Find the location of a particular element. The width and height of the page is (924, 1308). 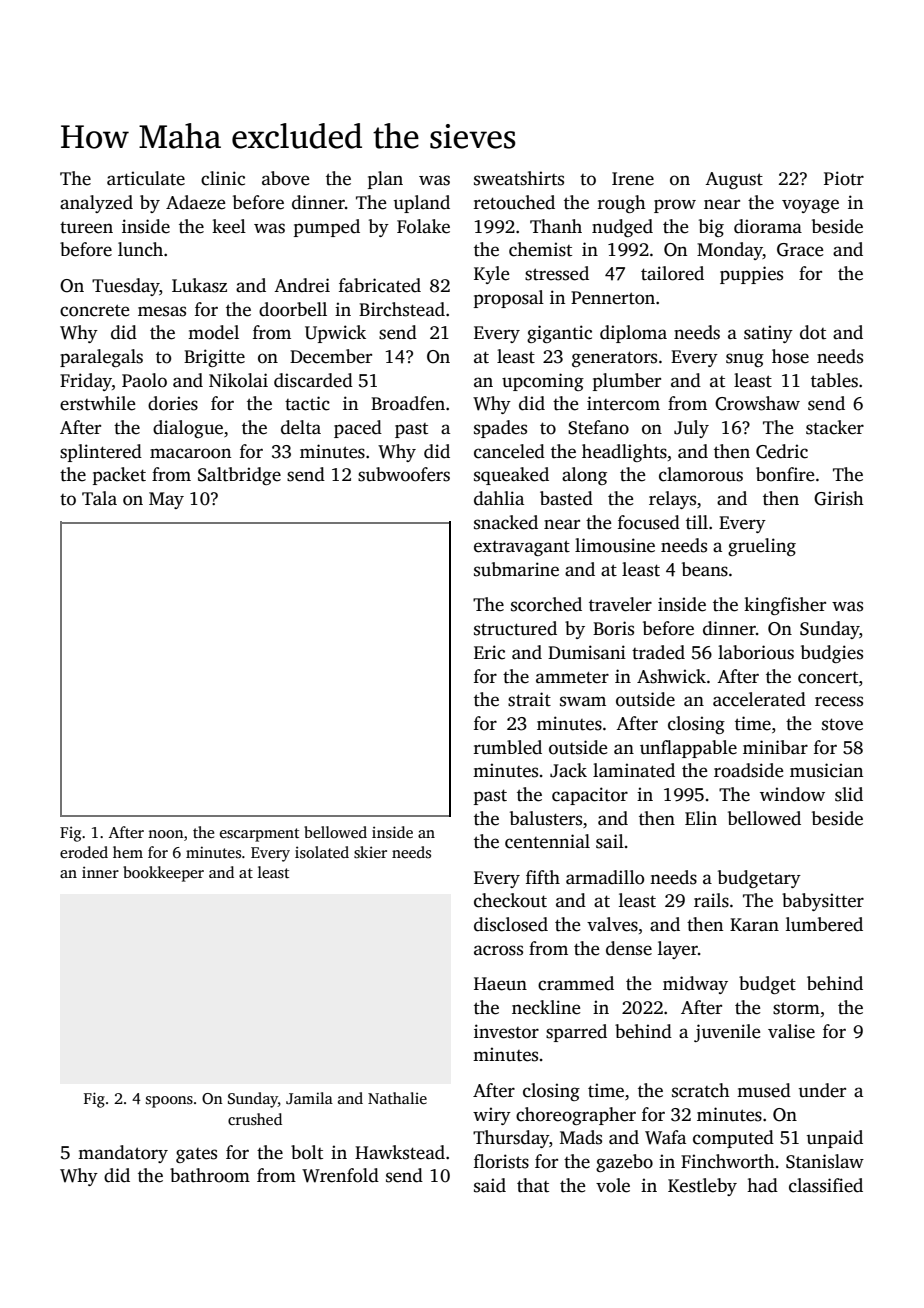

doorbell is located at coordinates (293, 309).
